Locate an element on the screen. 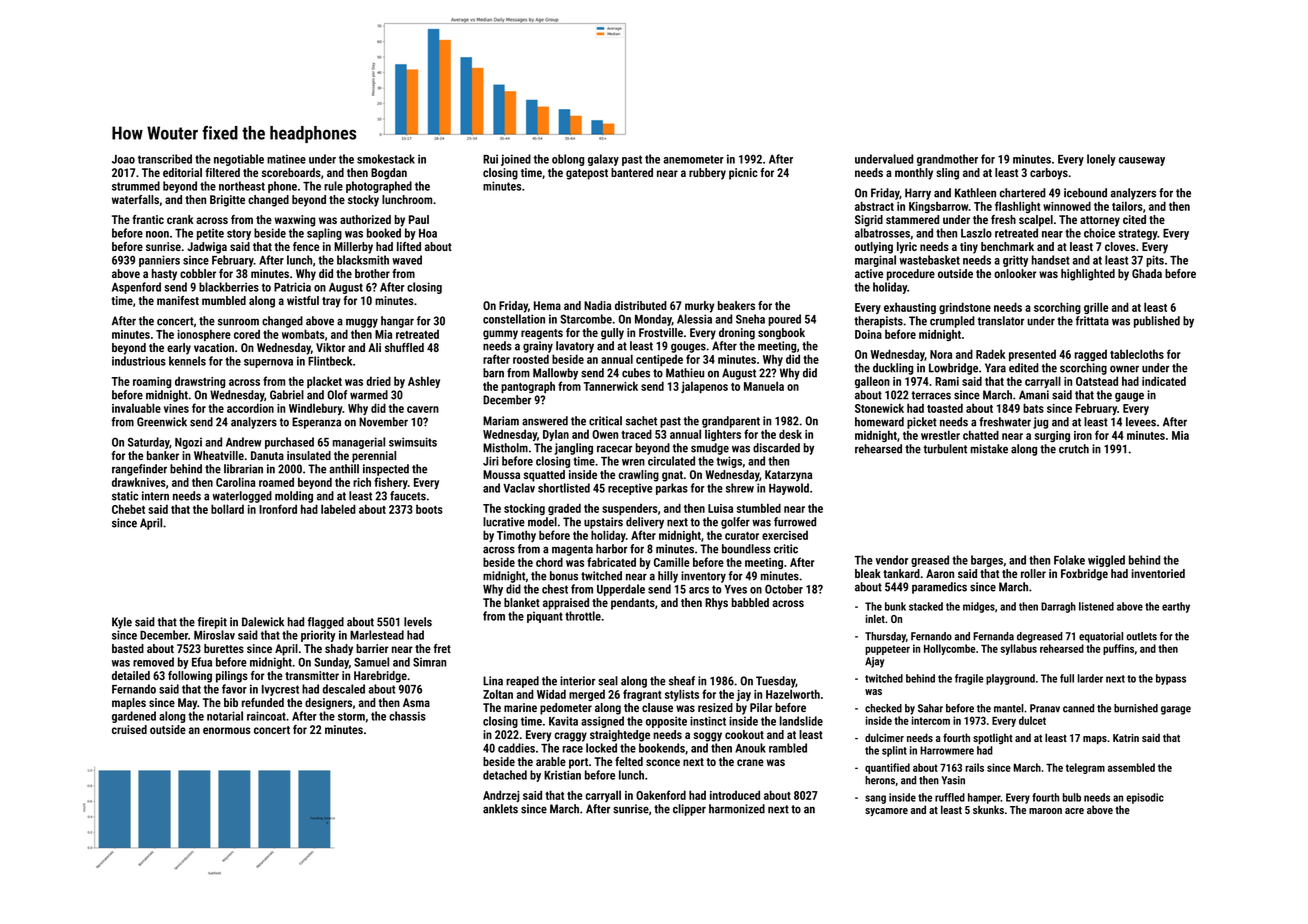 This screenshot has width=1308, height=924. swimsuits is located at coordinates (413, 442).
